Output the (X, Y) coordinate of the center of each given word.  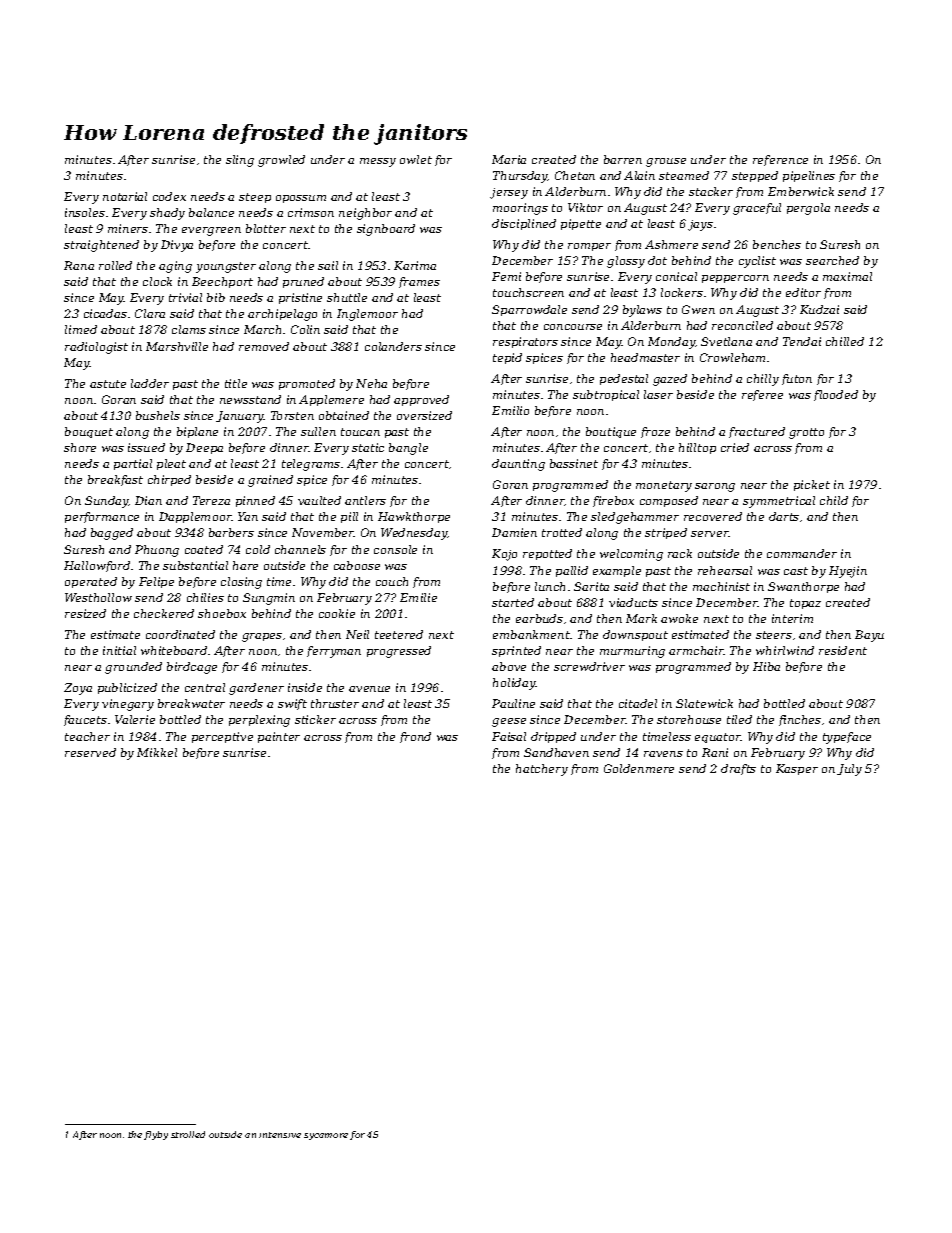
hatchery (542, 770)
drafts (738, 769)
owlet (416, 159)
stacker (711, 191)
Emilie (418, 597)
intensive (280, 1135)
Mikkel (157, 752)
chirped (169, 480)
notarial (125, 196)
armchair (696, 650)
